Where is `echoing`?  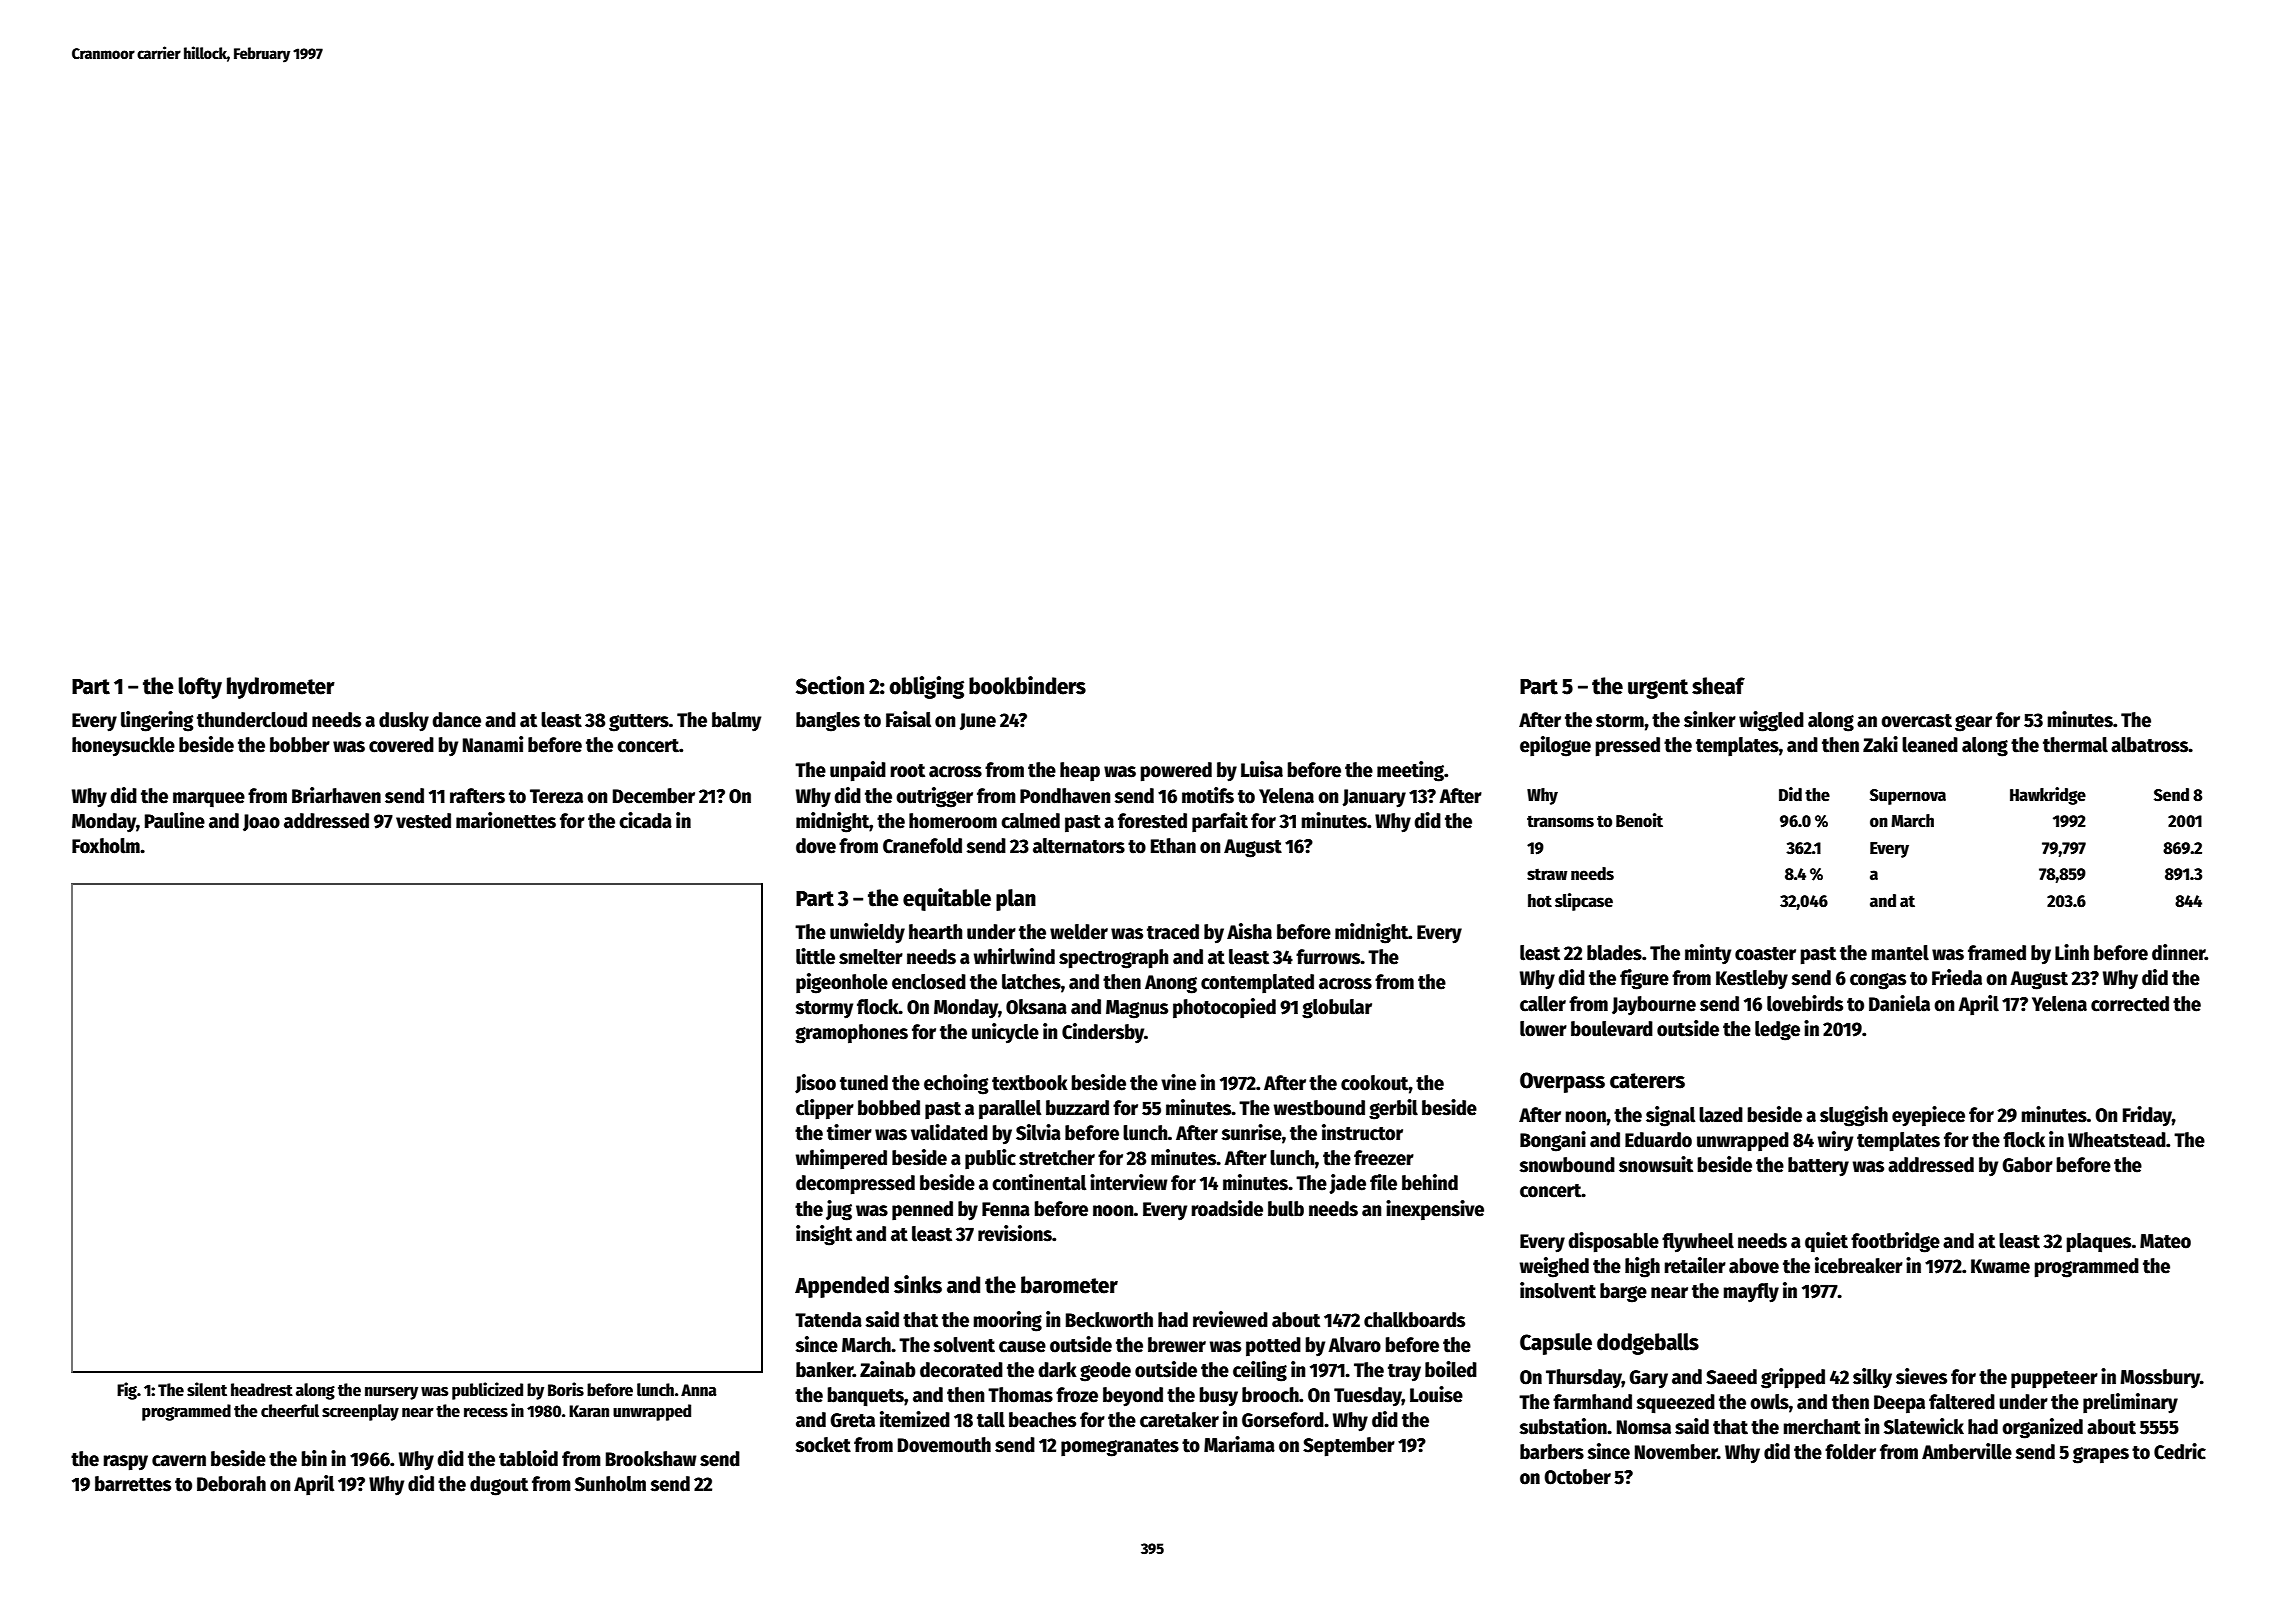
echoing is located at coordinates (956, 1084).
